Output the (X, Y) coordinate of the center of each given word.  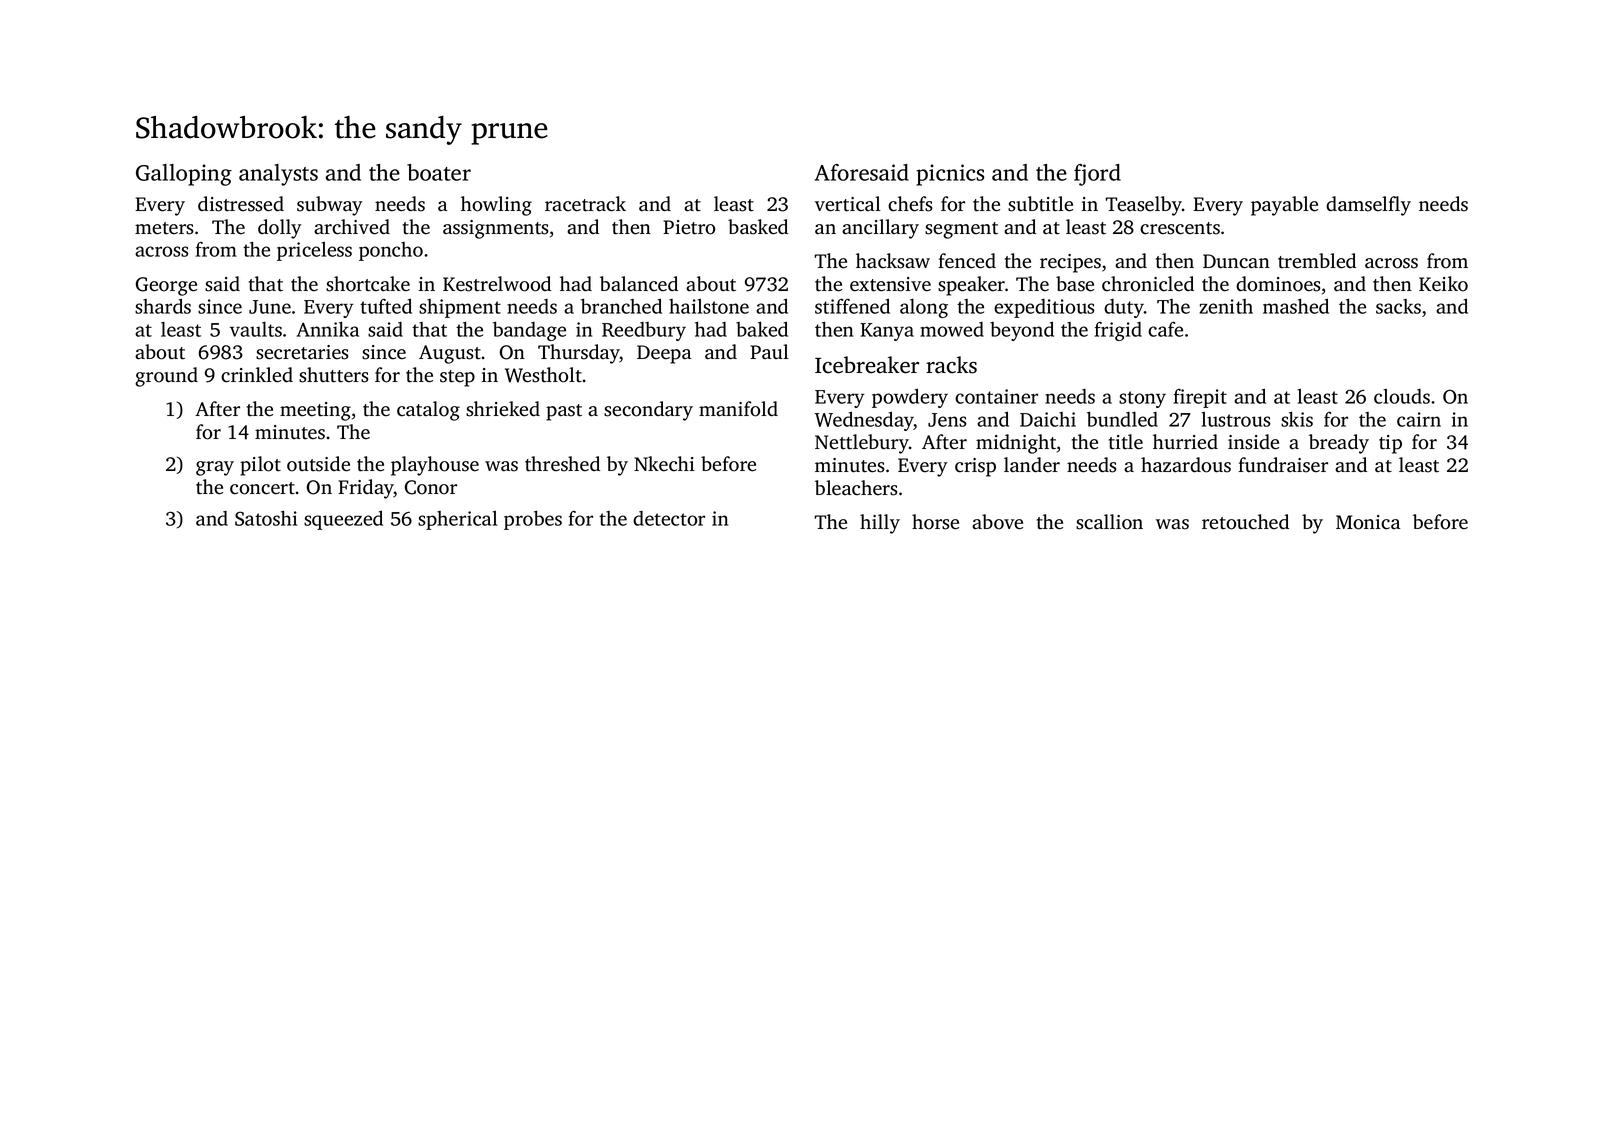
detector (669, 518)
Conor (431, 487)
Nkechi (664, 464)
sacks (1398, 306)
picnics (950, 175)
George (166, 286)
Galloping (184, 175)
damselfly (1368, 206)
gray (215, 468)
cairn (1419, 419)
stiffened (852, 306)
